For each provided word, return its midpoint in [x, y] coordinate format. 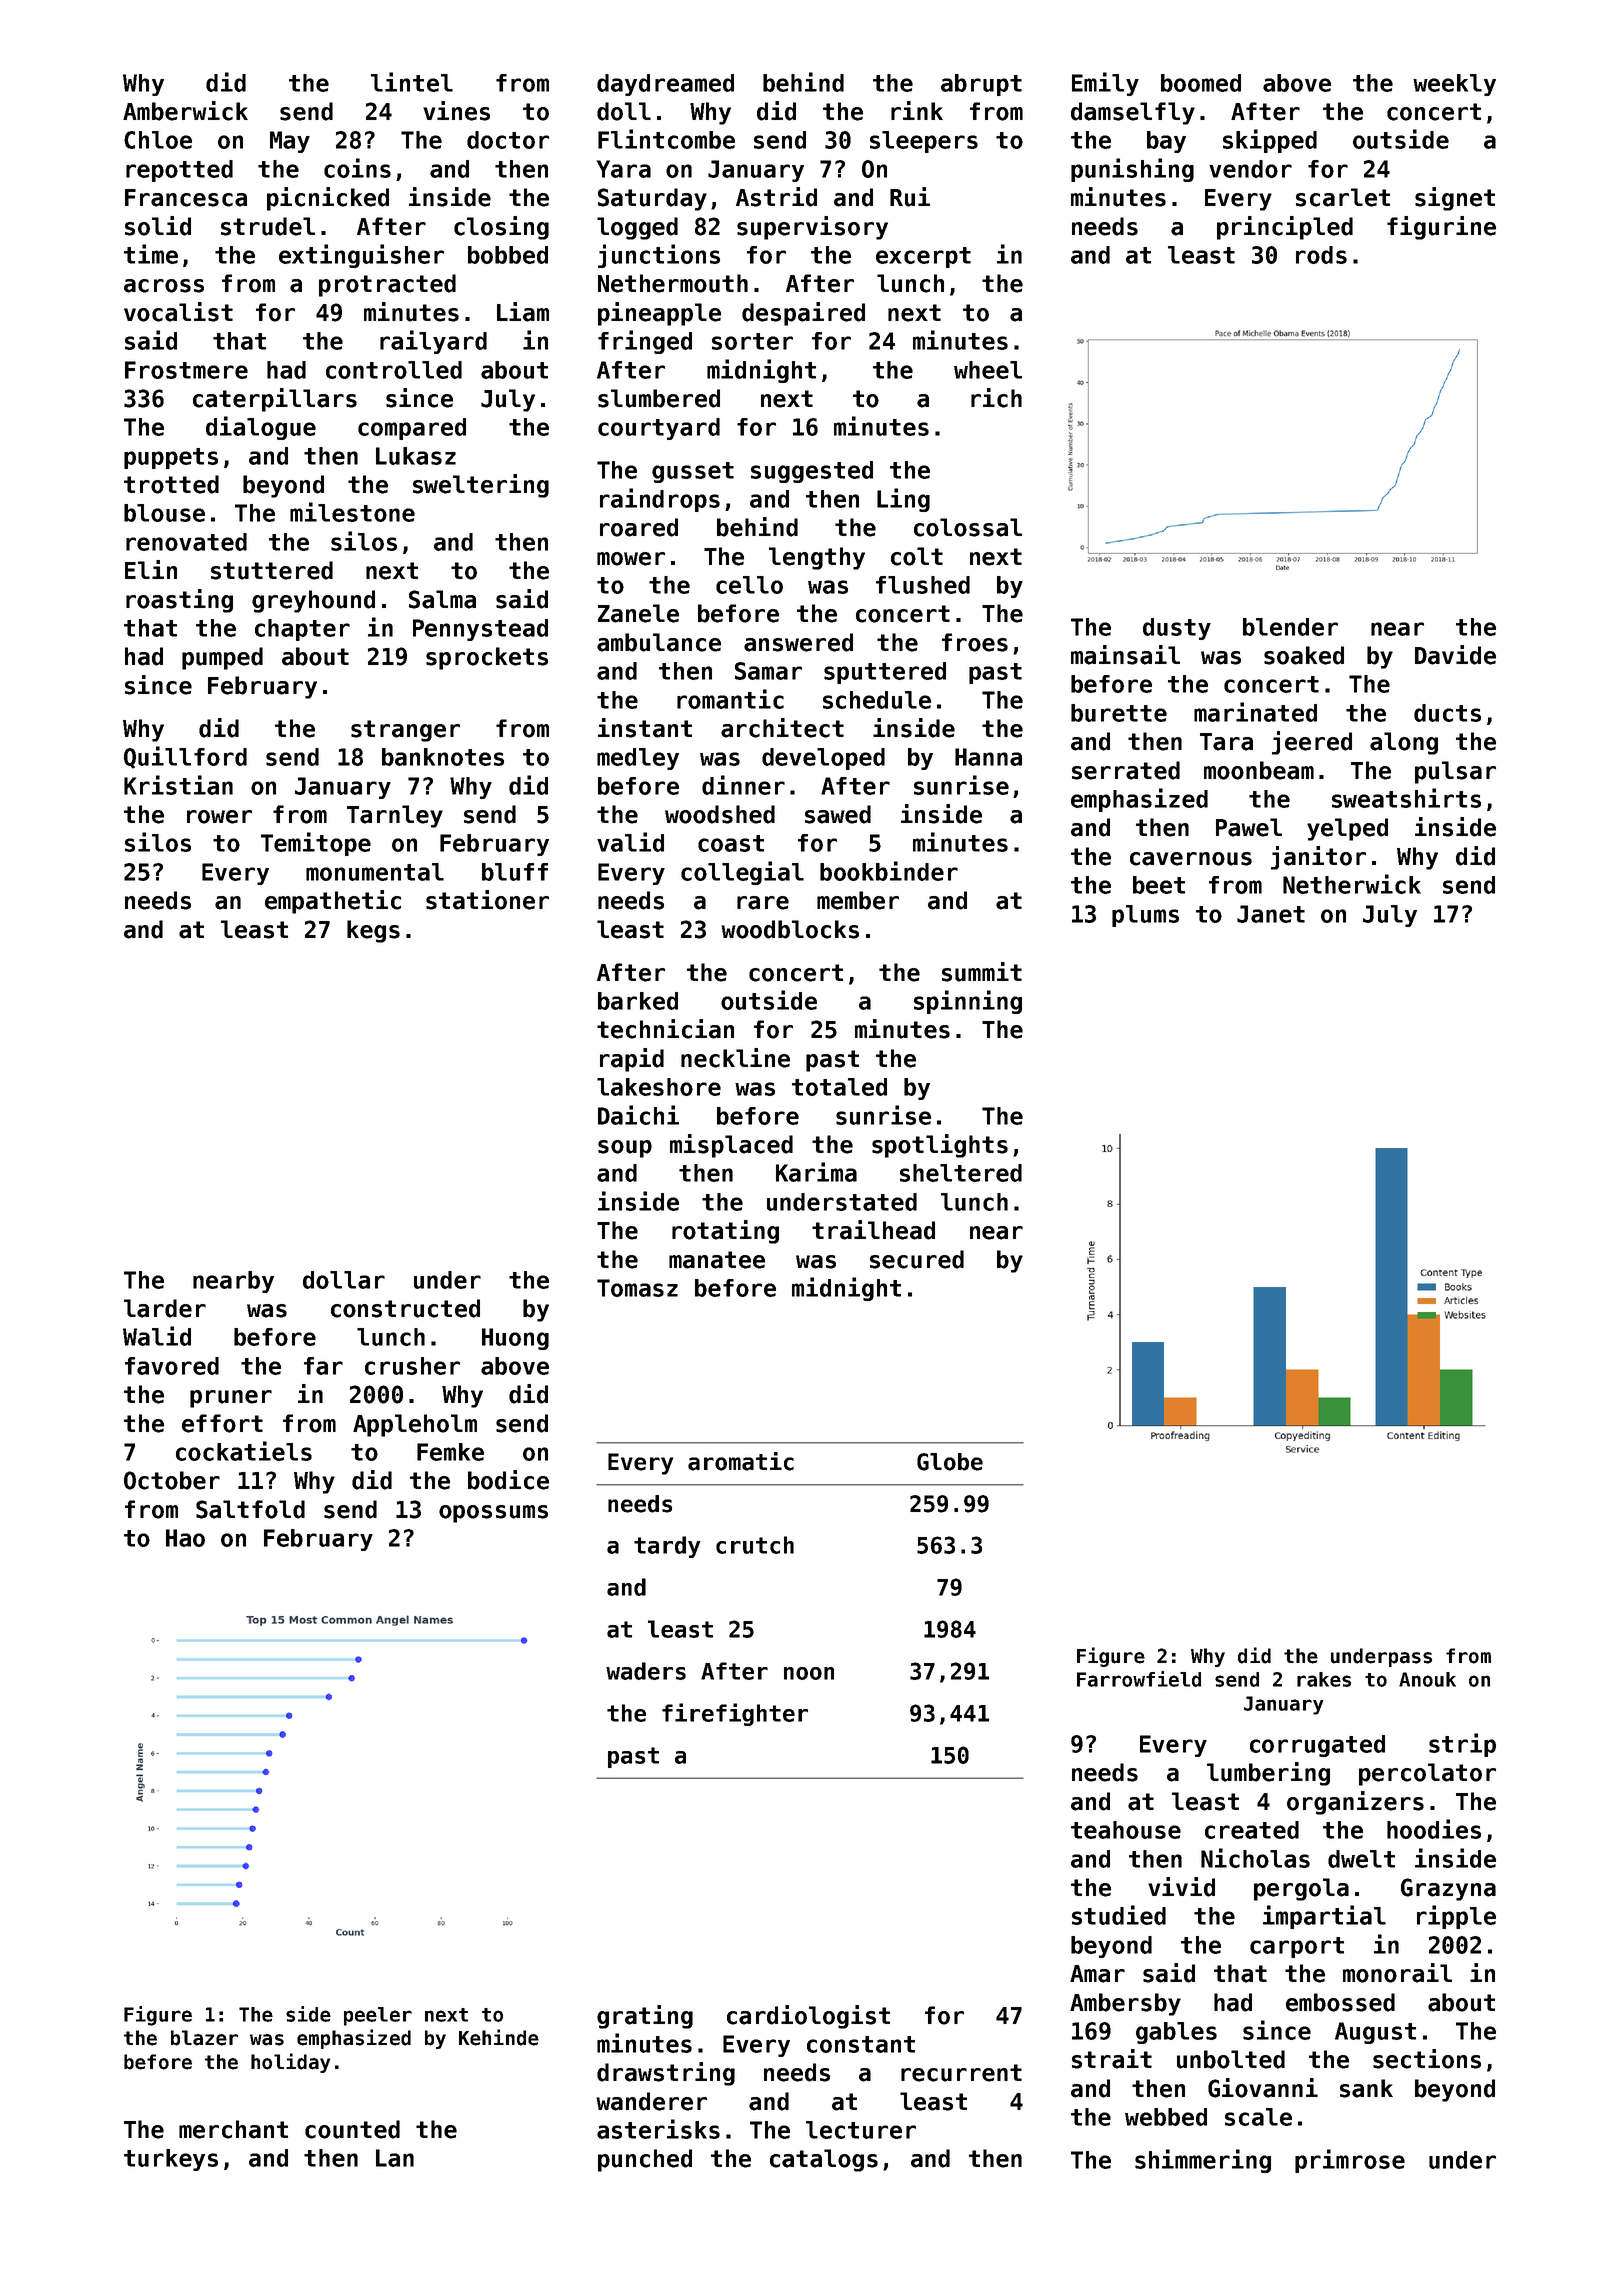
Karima [816, 1172]
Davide [1455, 655]
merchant [233, 2129]
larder [165, 1308]
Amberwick [185, 111]
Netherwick [1352, 884]
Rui [910, 197]
